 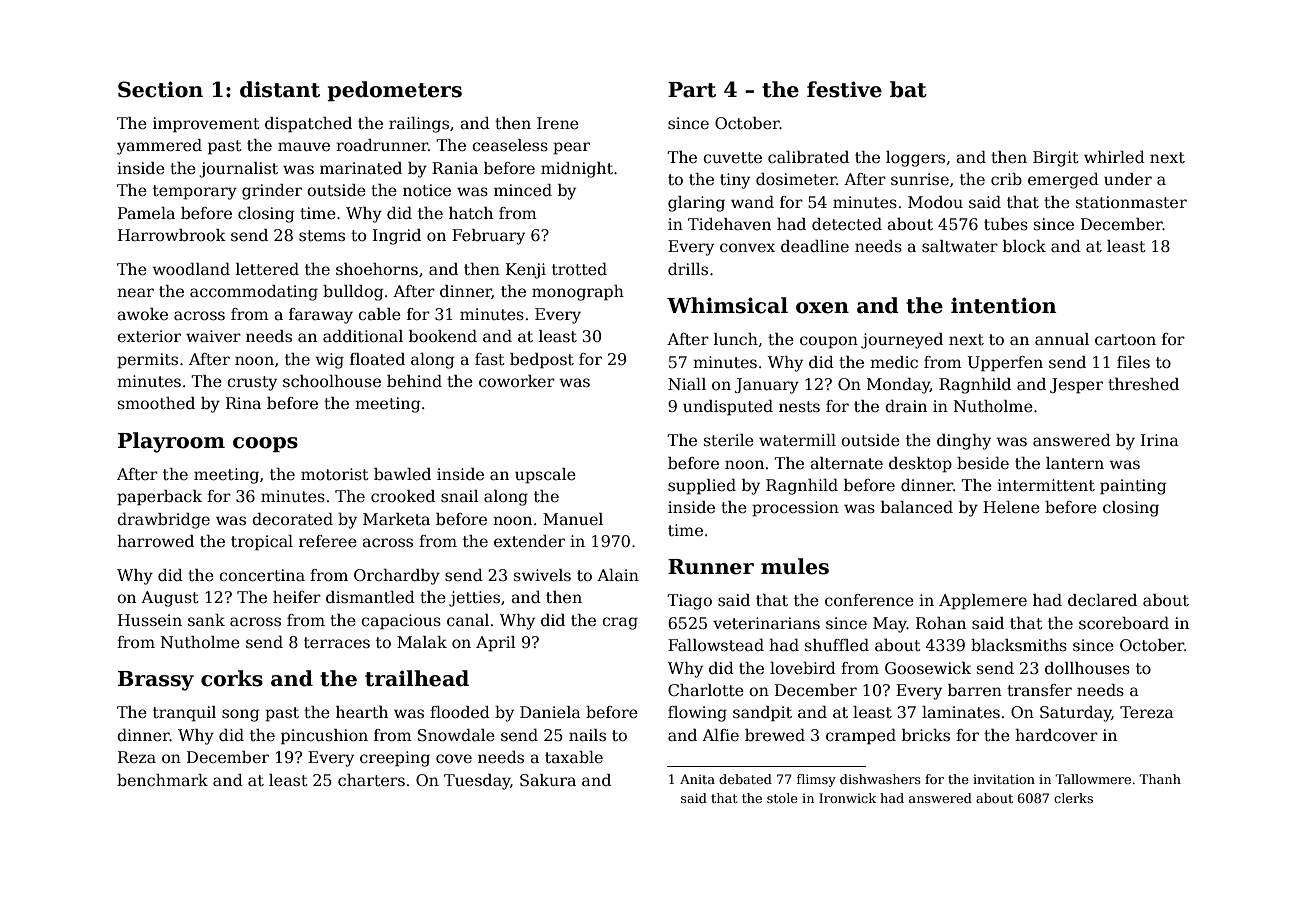 What do you see at coordinates (371, 780) in the image?
I see `charters` at bounding box center [371, 780].
